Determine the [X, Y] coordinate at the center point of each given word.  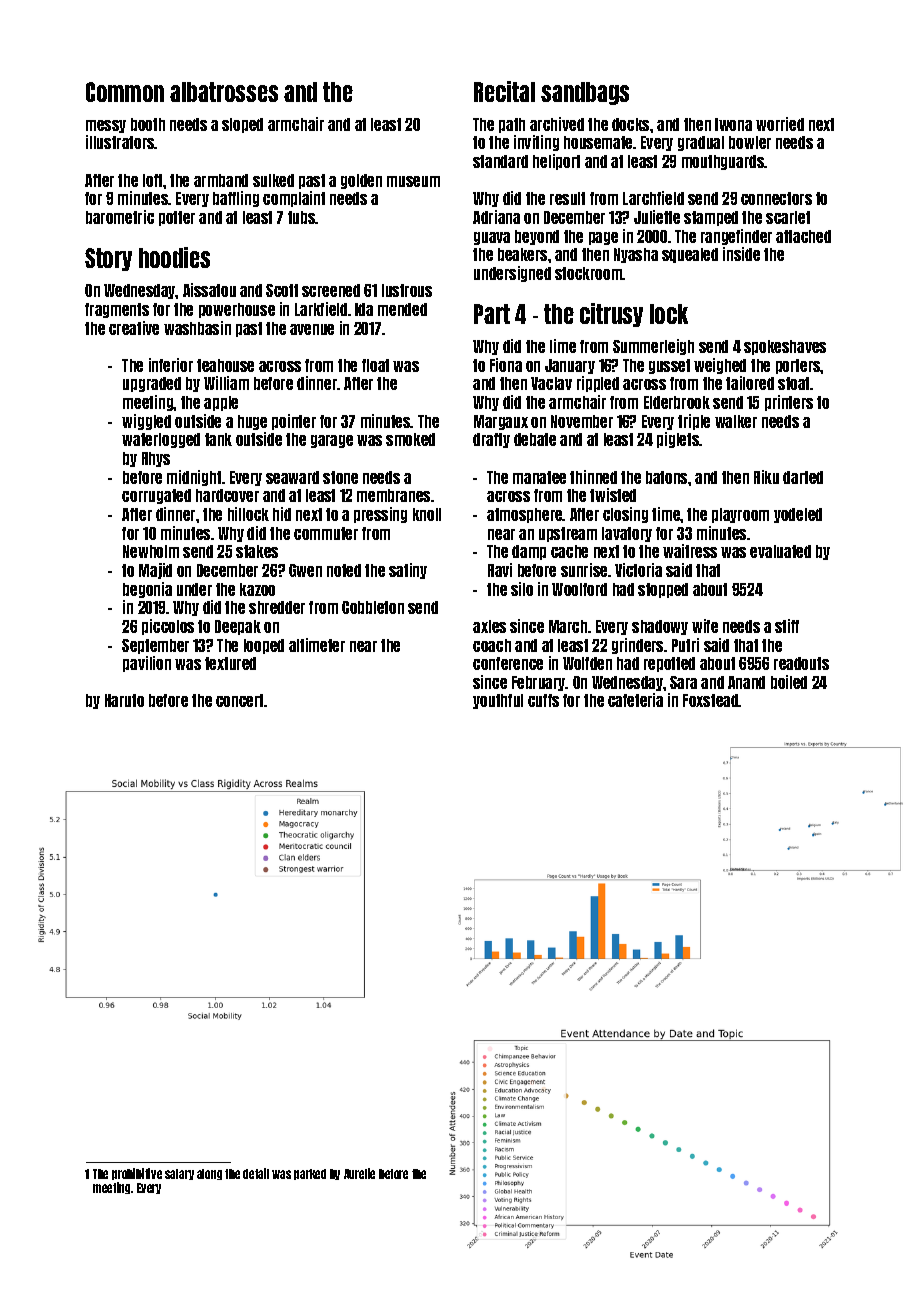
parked [310, 1174]
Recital [504, 91]
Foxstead [711, 700]
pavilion [147, 664]
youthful [498, 701]
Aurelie [359, 1173]
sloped [242, 125]
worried [780, 124]
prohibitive [137, 1174]
